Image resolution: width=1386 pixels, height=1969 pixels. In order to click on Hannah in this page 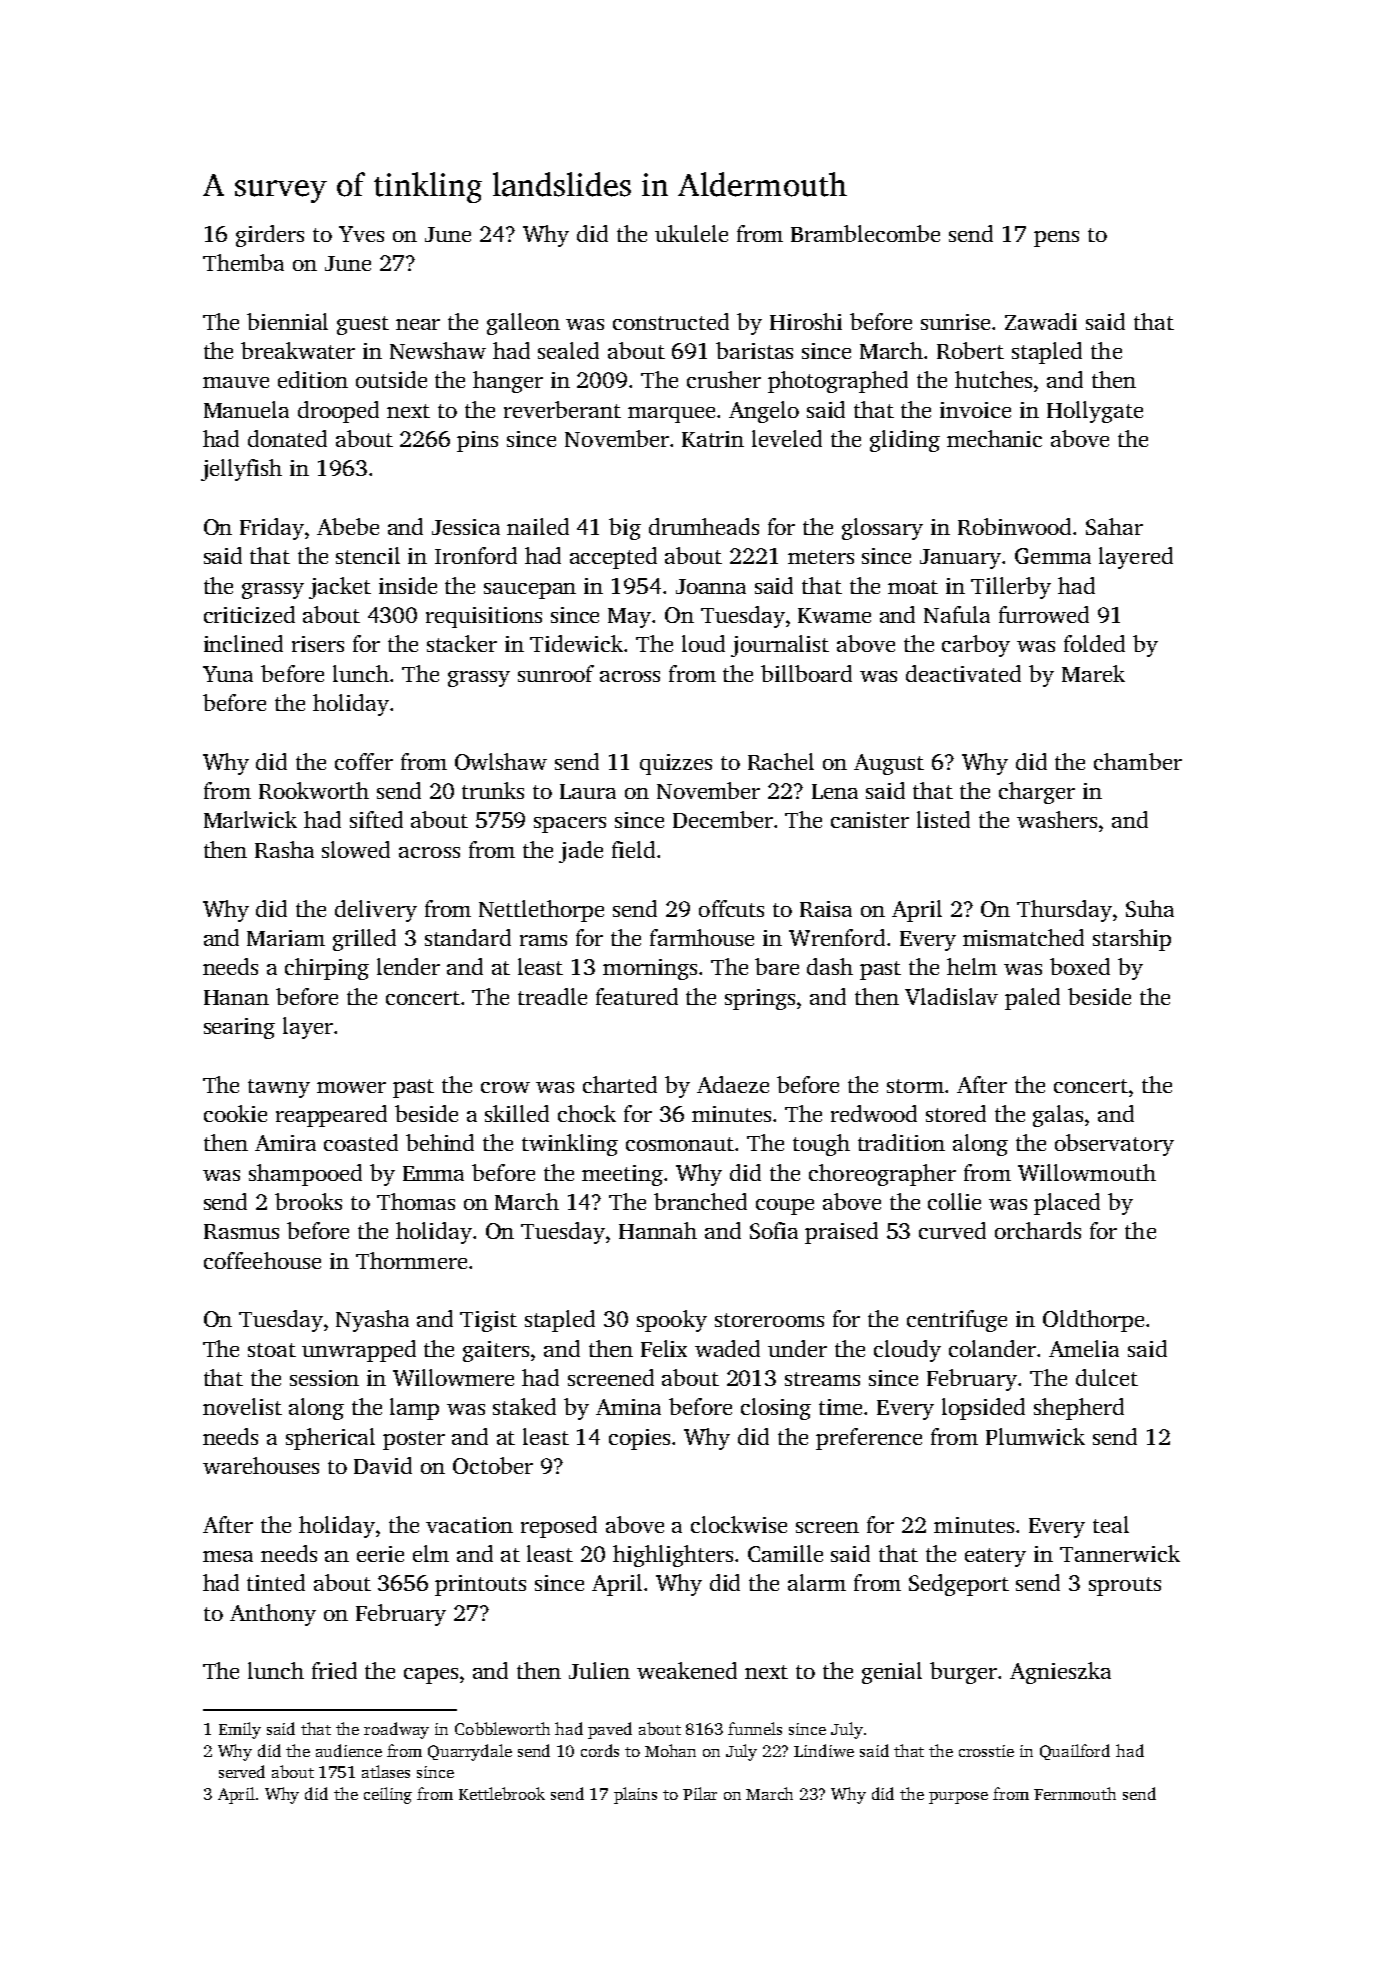, I will do `click(658, 1230)`.
